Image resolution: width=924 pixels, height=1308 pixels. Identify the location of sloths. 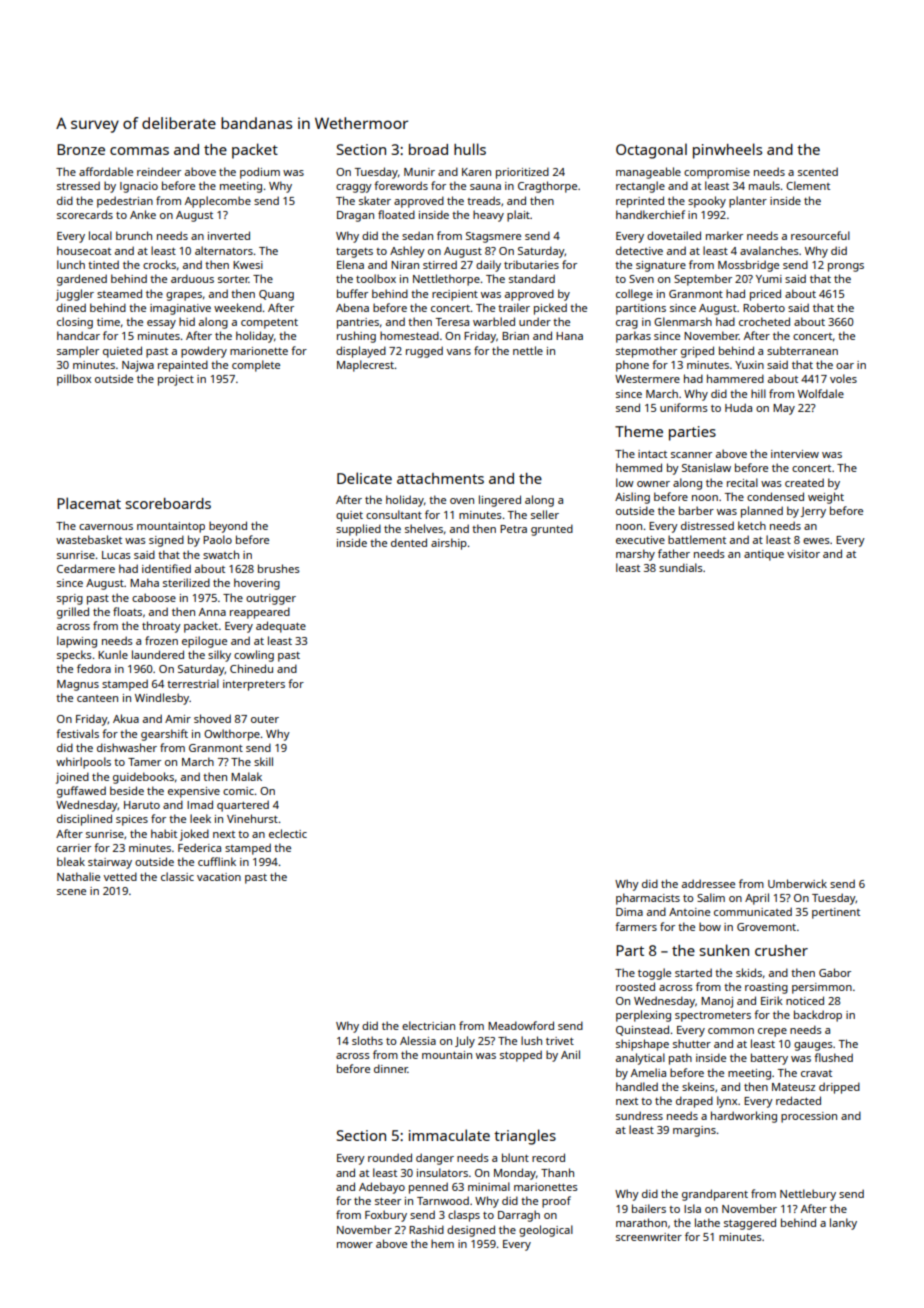
(367, 1040).
